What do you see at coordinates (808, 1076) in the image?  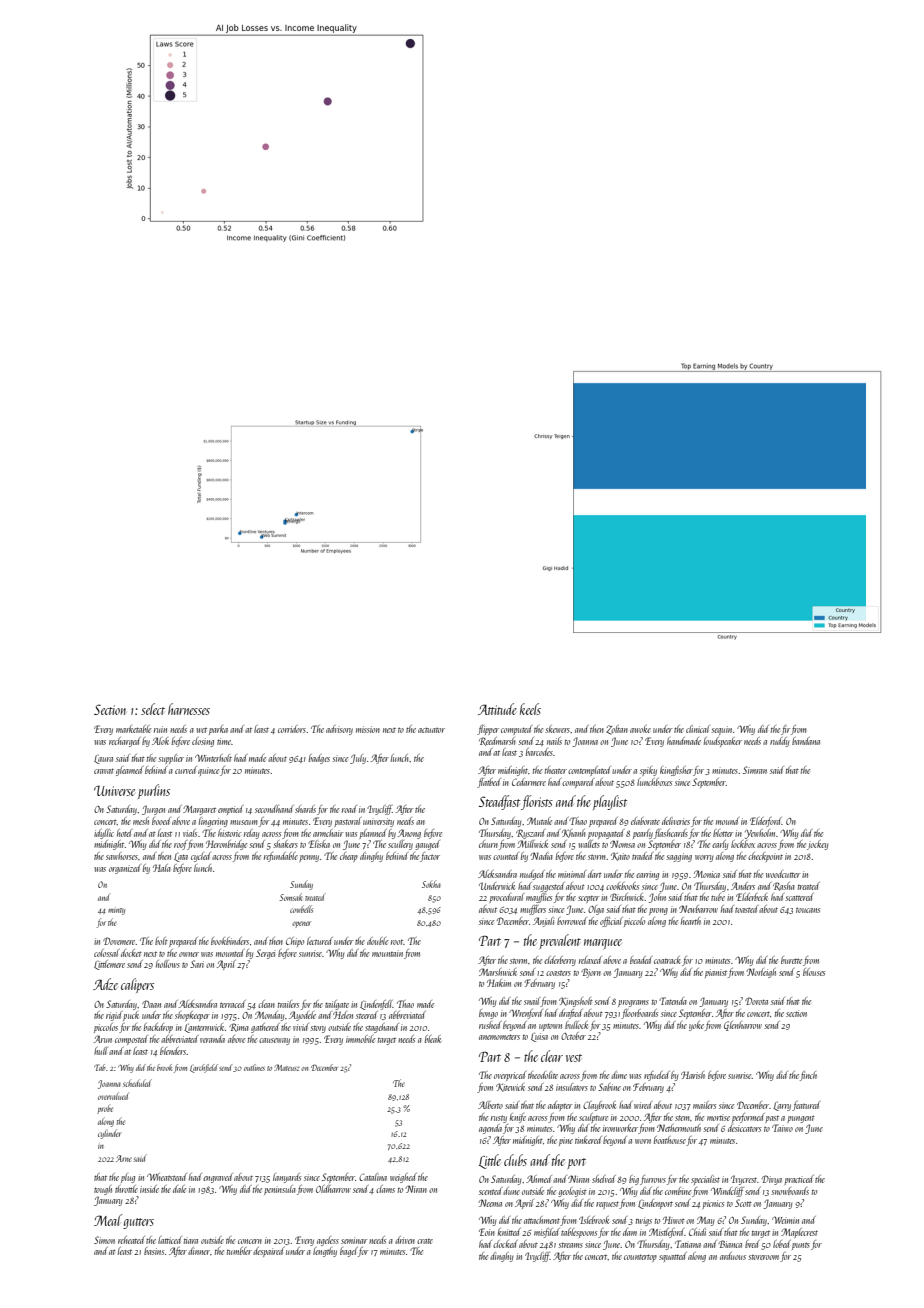 I see `finch` at bounding box center [808, 1076].
